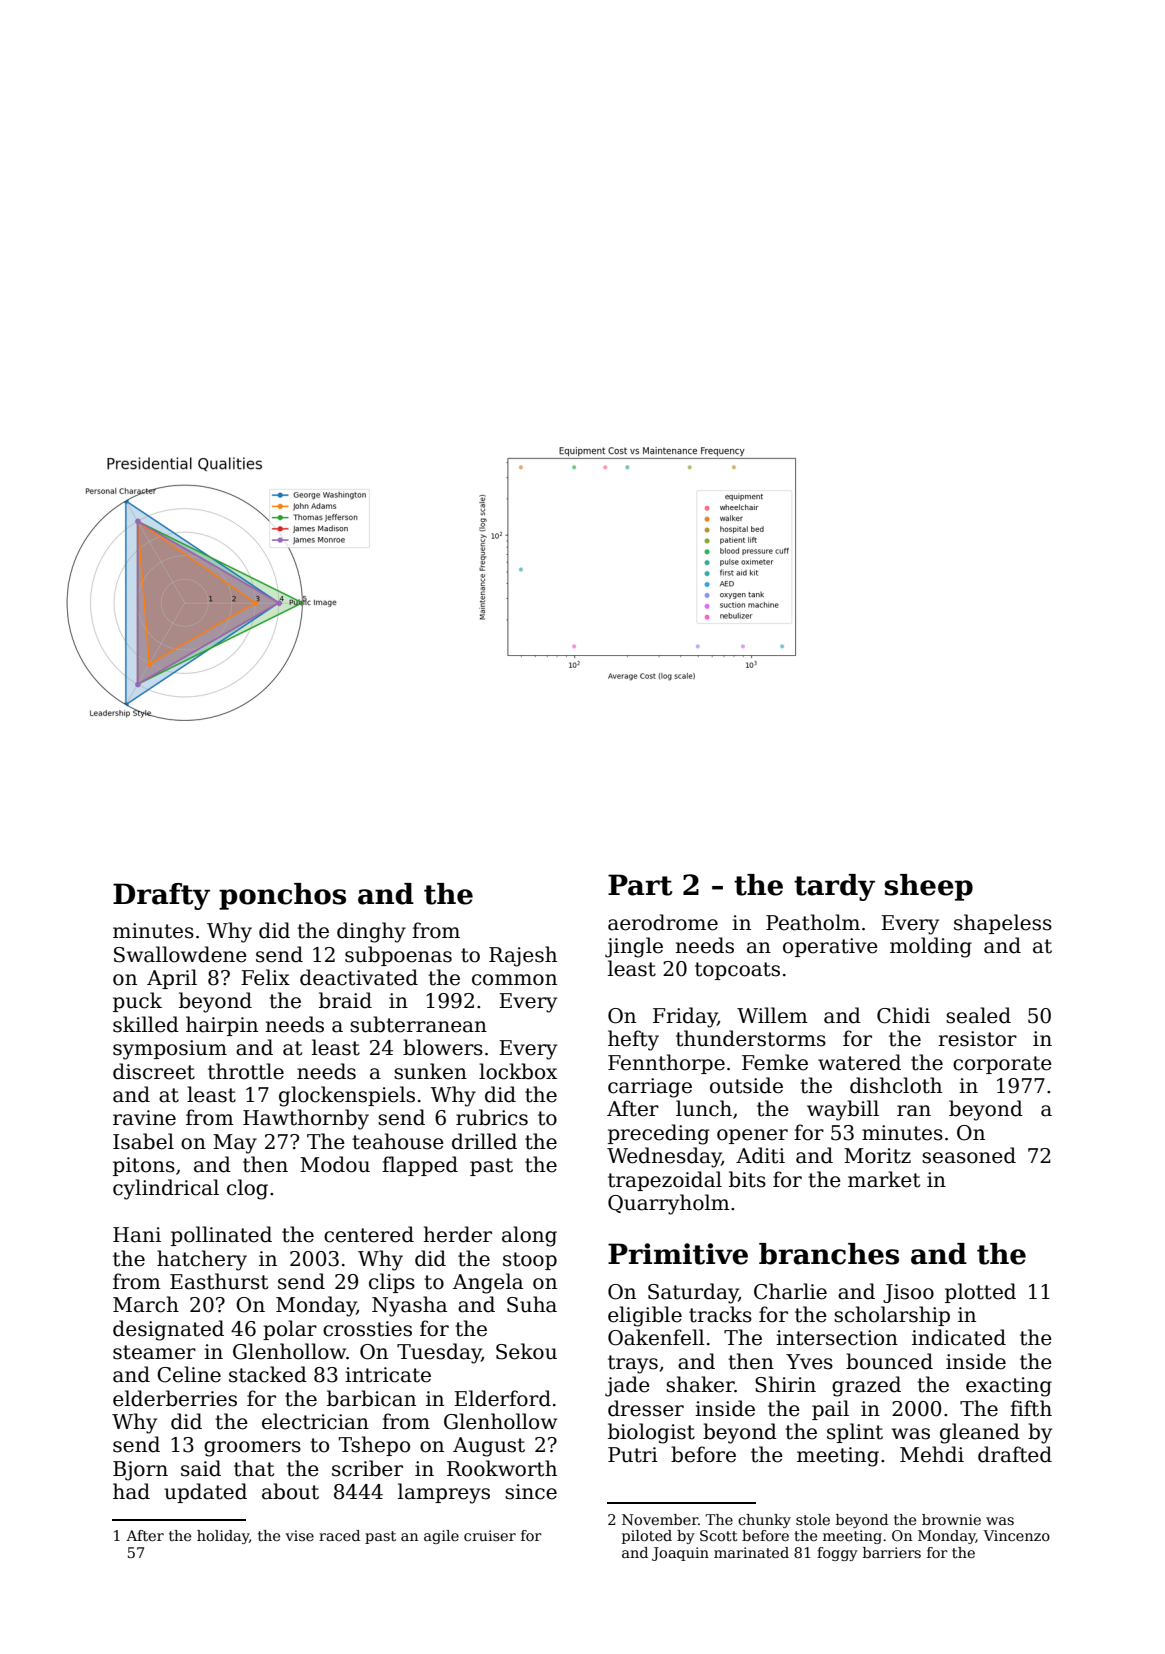  I want to click on lunch, so click(704, 1108).
